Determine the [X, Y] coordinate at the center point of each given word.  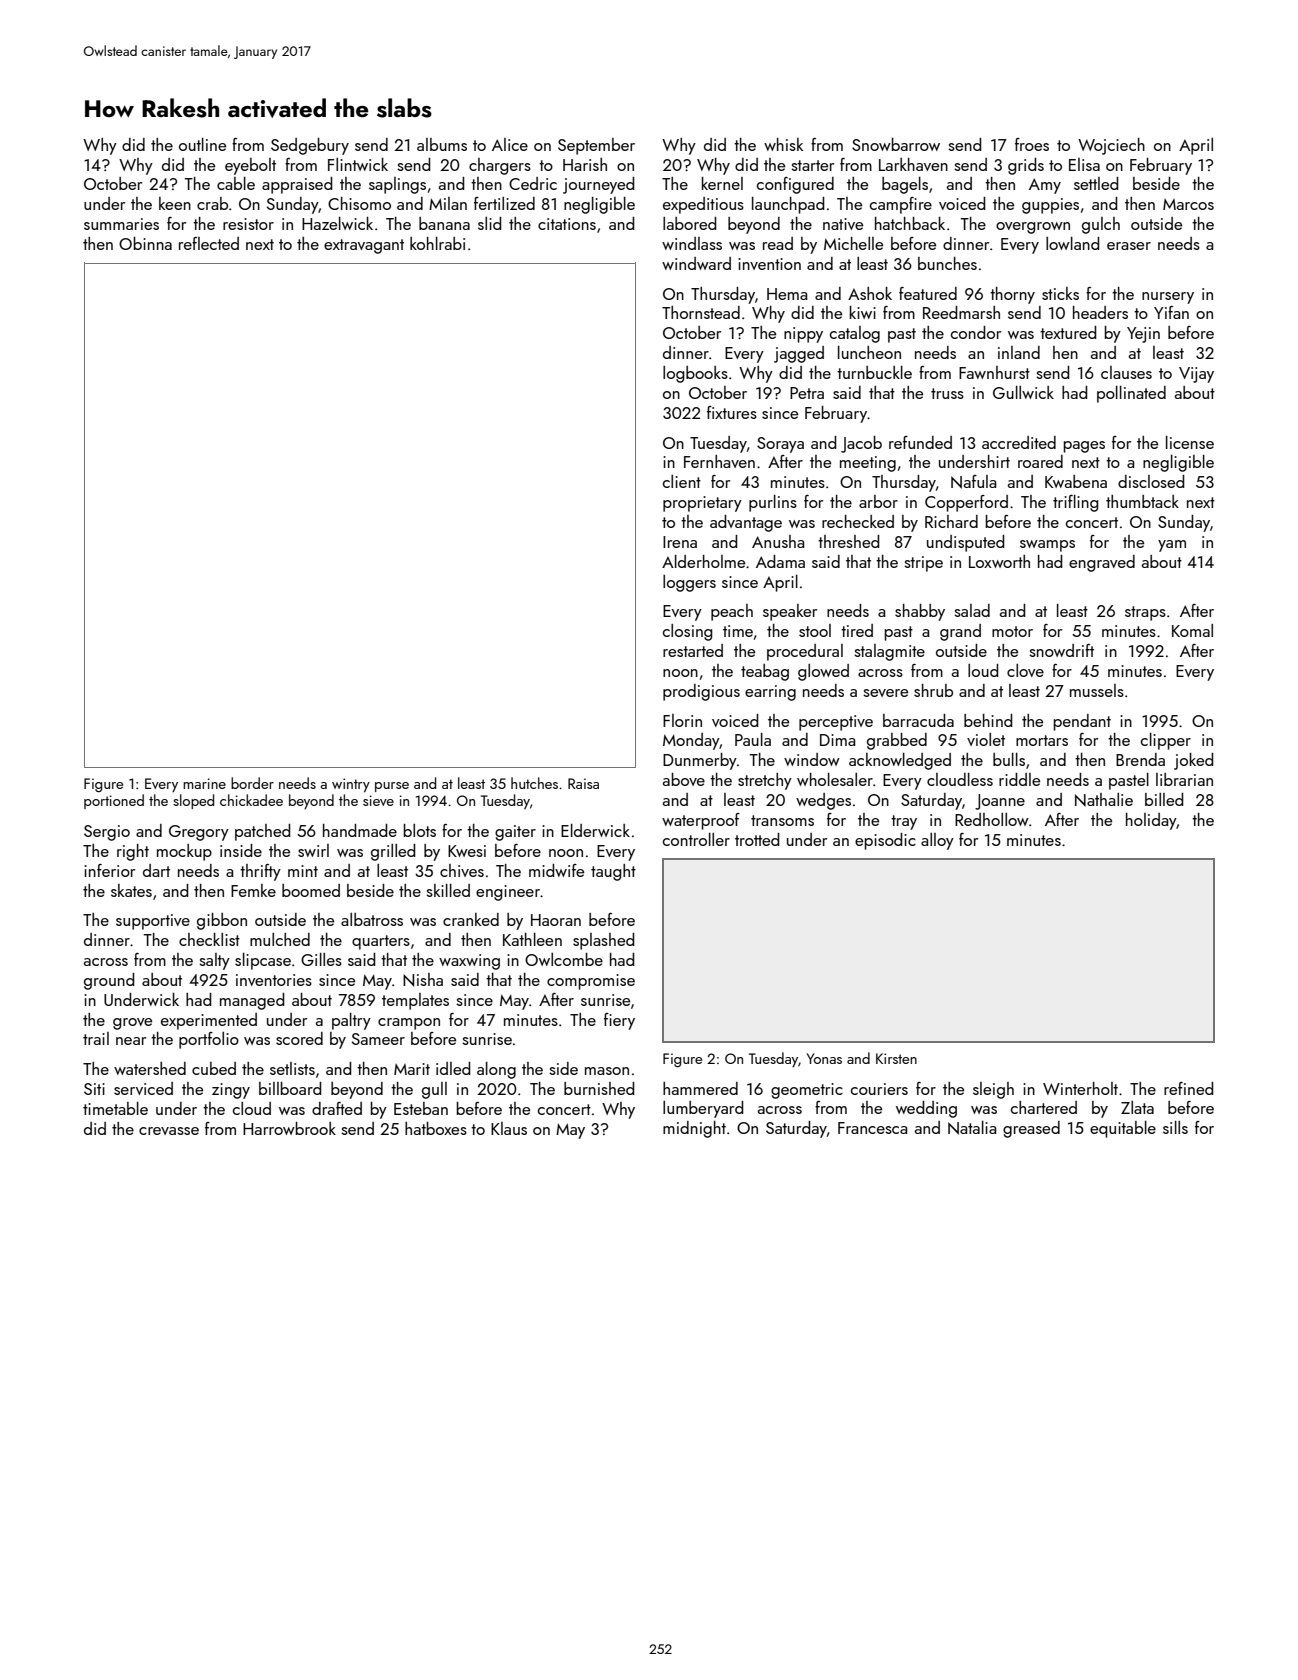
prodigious [701, 692]
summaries [121, 224]
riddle [1019, 779]
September [596, 146]
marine [204, 783]
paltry [351, 1021]
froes [1032, 144]
